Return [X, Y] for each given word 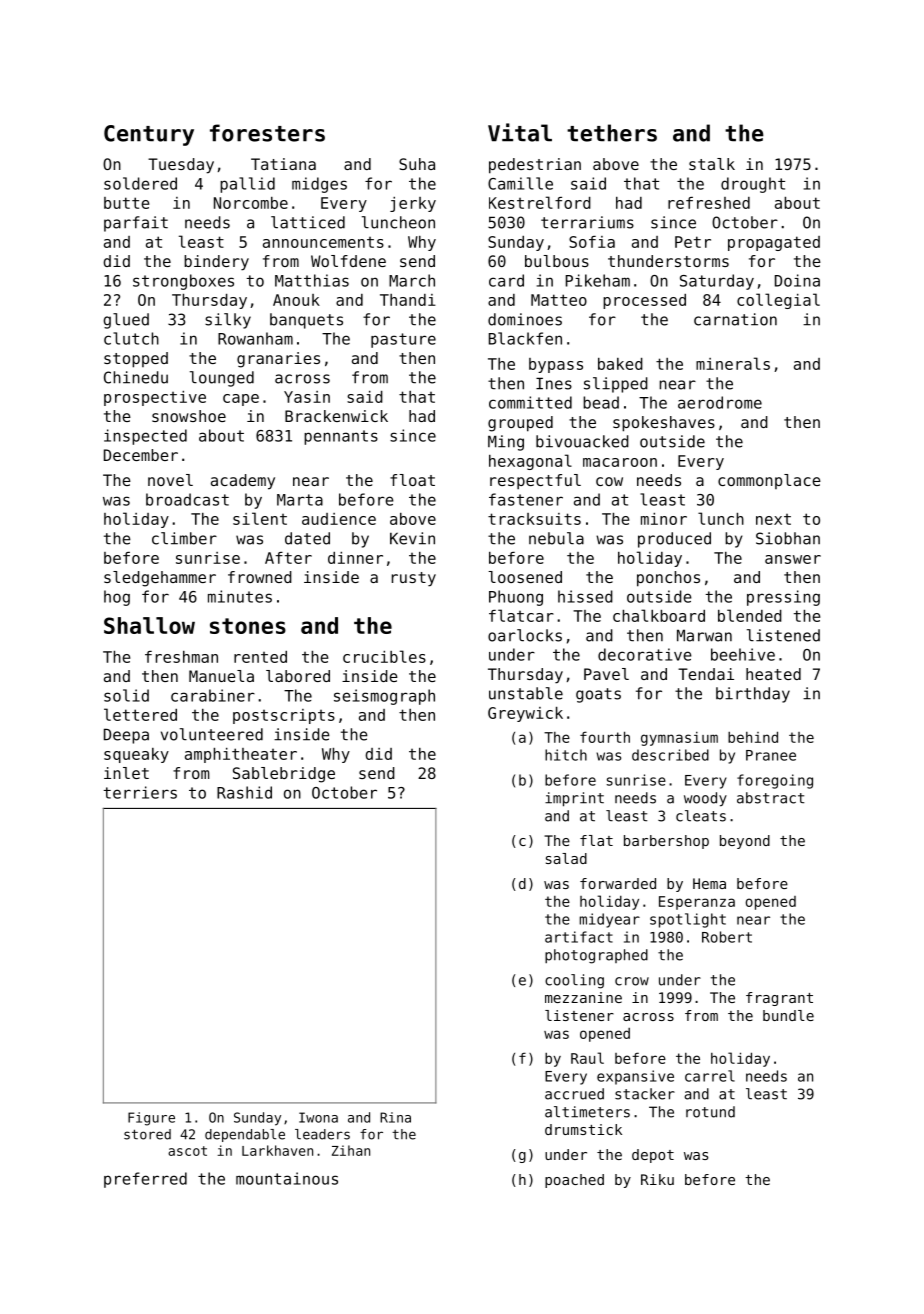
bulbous [557, 261]
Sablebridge [284, 775]
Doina [797, 280]
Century [149, 135]
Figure [151, 1119]
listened [783, 635]
